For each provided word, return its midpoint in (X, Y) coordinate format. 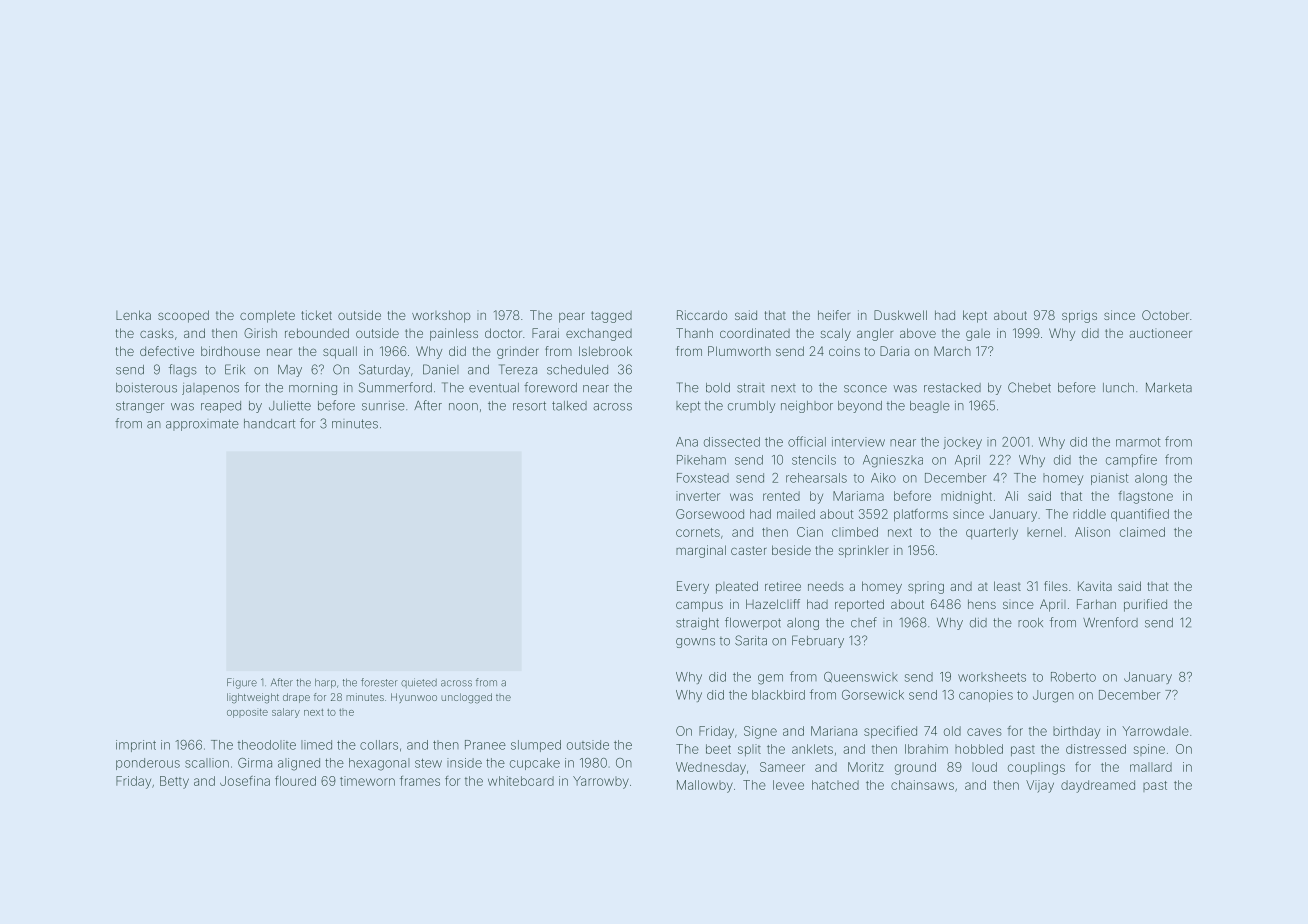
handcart (270, 424)
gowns (695, 643)
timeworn (367, 781)
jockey (962, 443)
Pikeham (701, 460)
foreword (550, 387)
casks (157, 333)
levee (788, 785)
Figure (242, 683)
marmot (1138, 442)
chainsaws (922, 785)
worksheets (992, 677)
